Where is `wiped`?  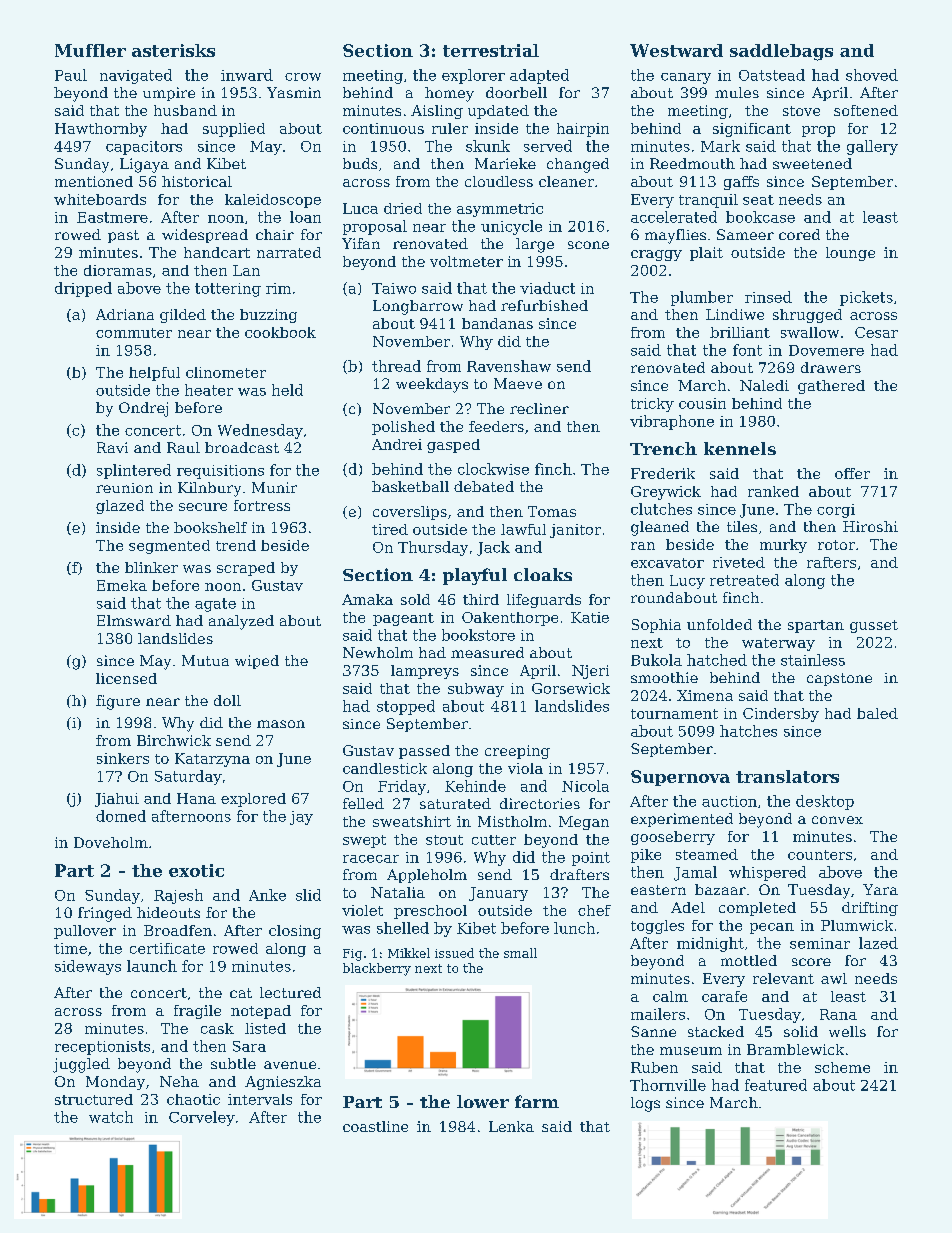
wiped is located at coordinates (257, 662).
